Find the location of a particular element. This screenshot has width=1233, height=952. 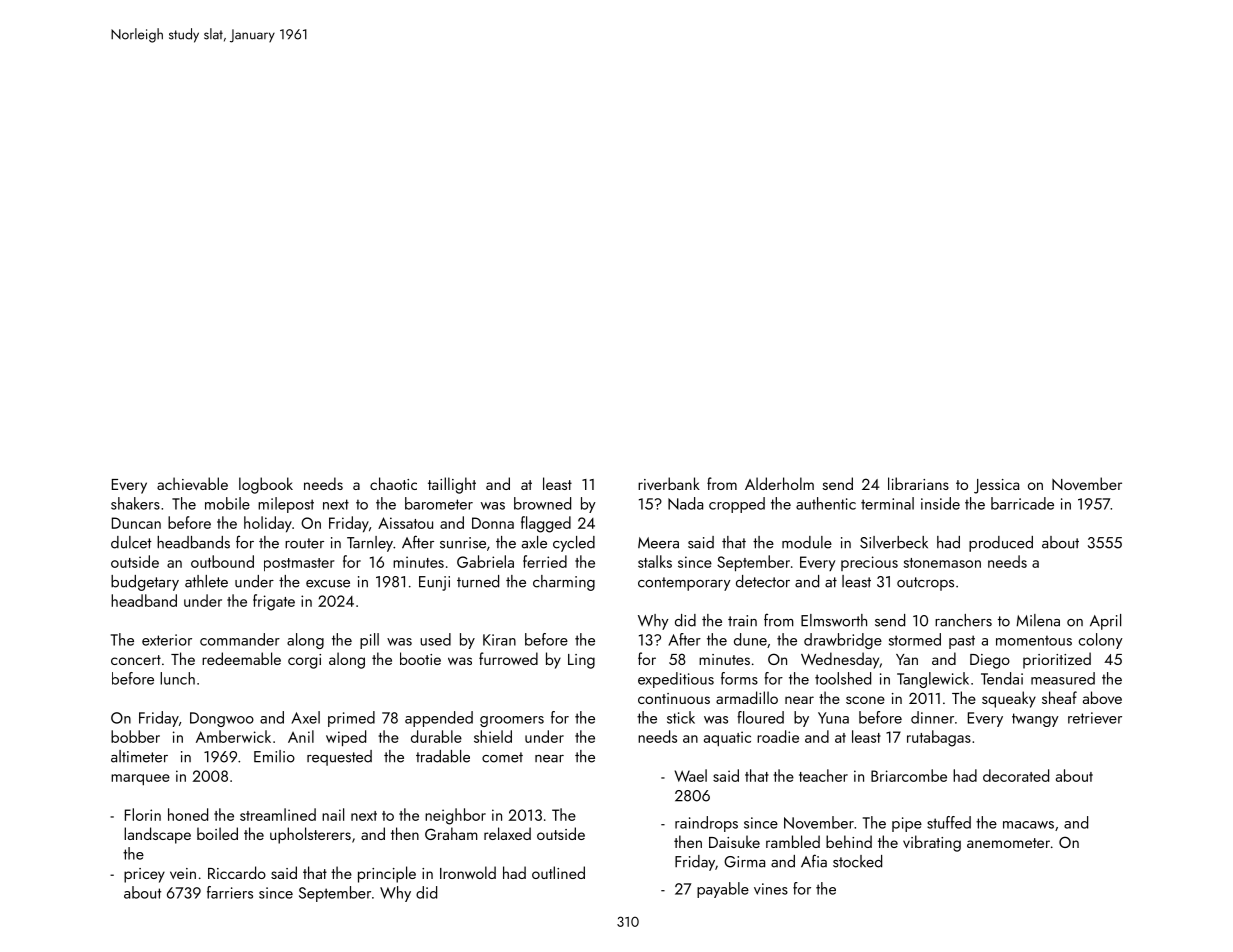

aquatic is located at coordinates (727, 738).
